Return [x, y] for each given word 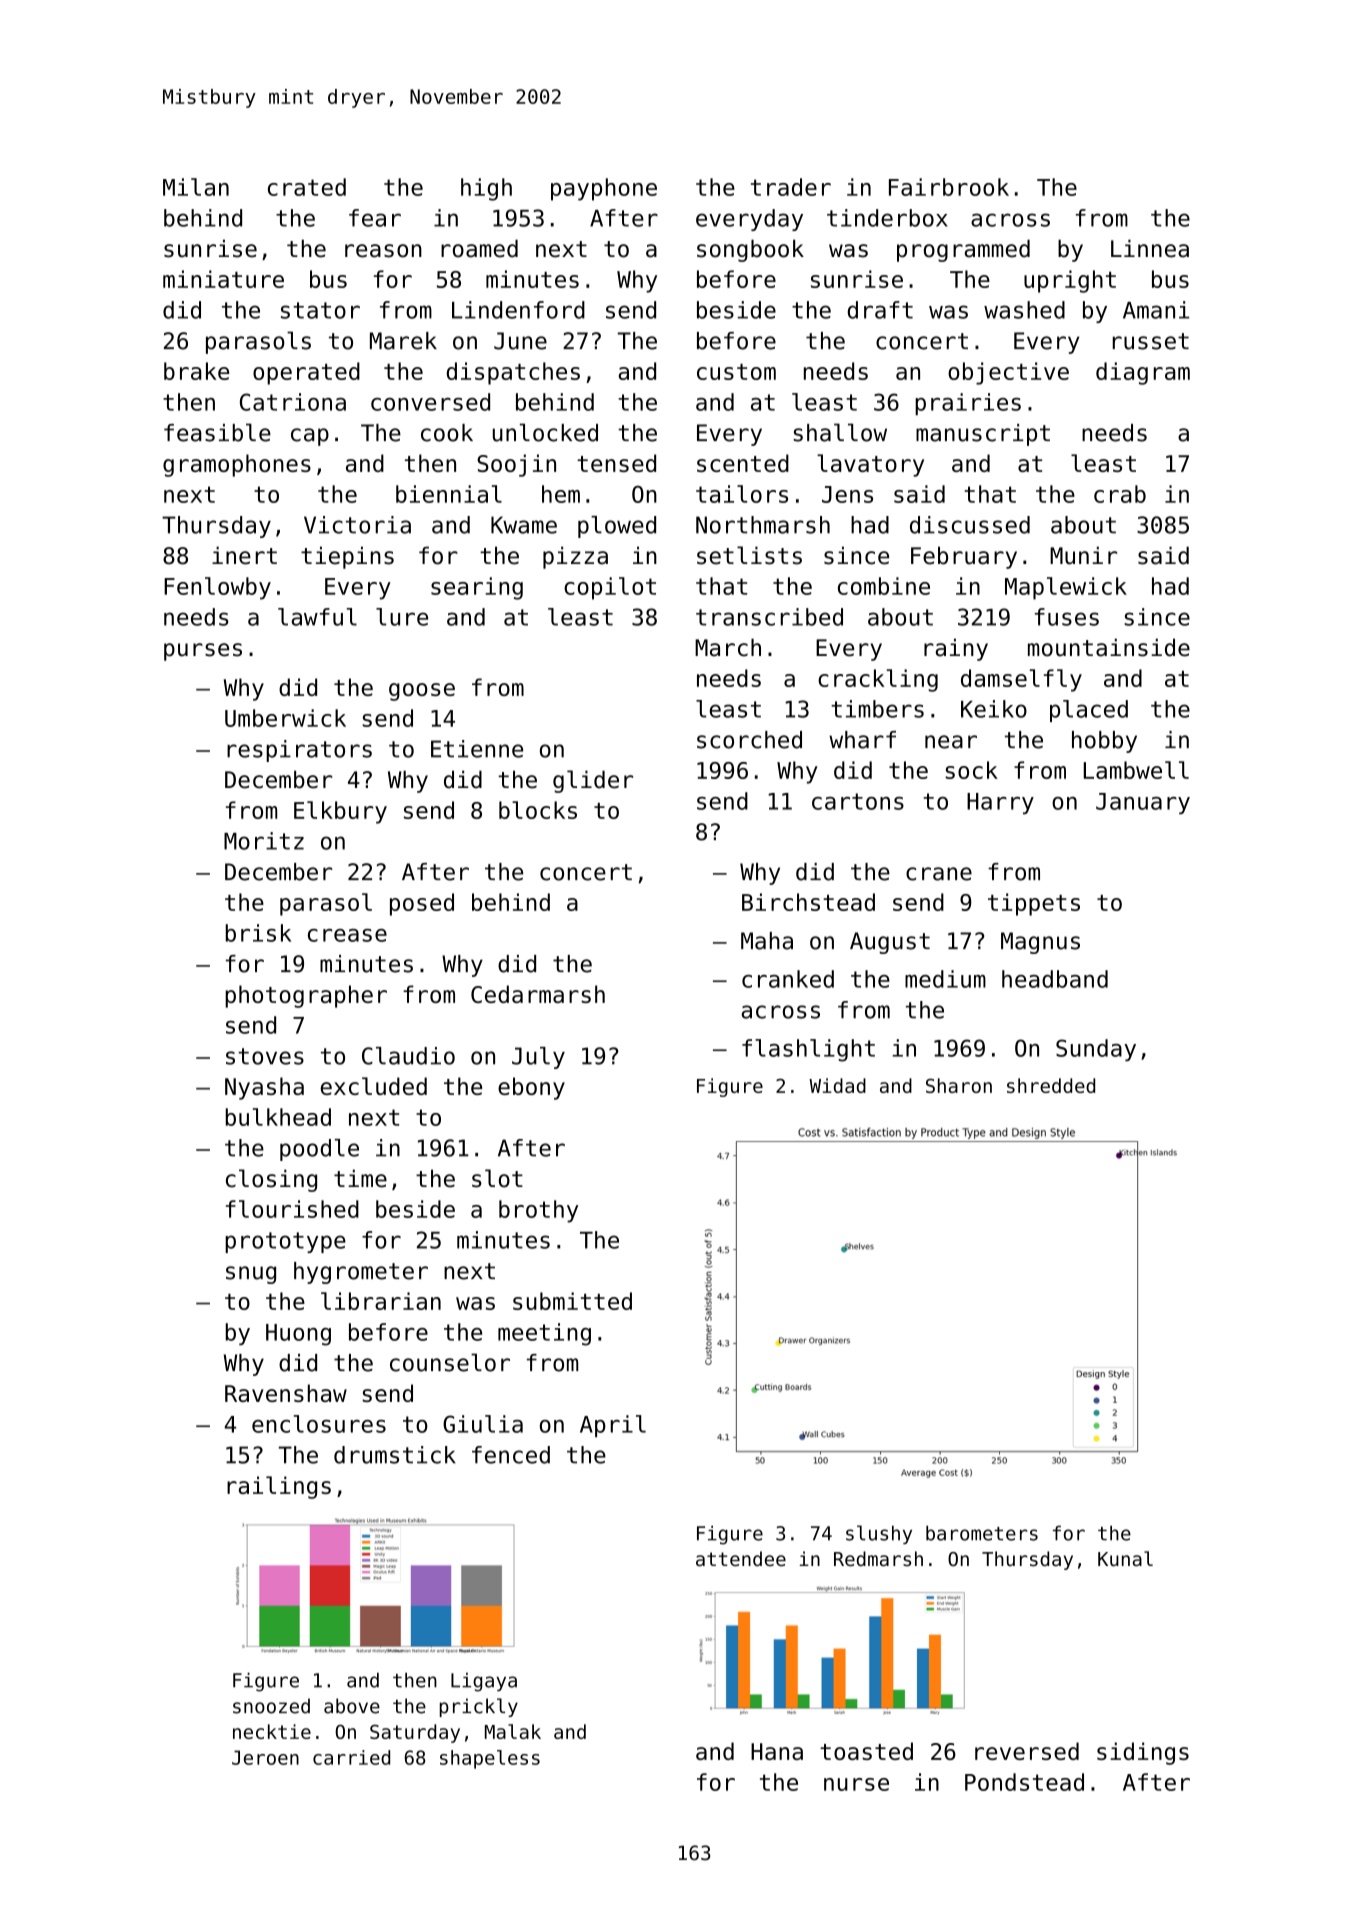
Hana [777, 1751]
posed [422, 904]
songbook [750, 250]
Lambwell [1136, 770]
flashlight [808, 1050]
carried [351, 1757]
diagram [1143, 373]
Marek [403, 341]
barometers [982, 1533]
